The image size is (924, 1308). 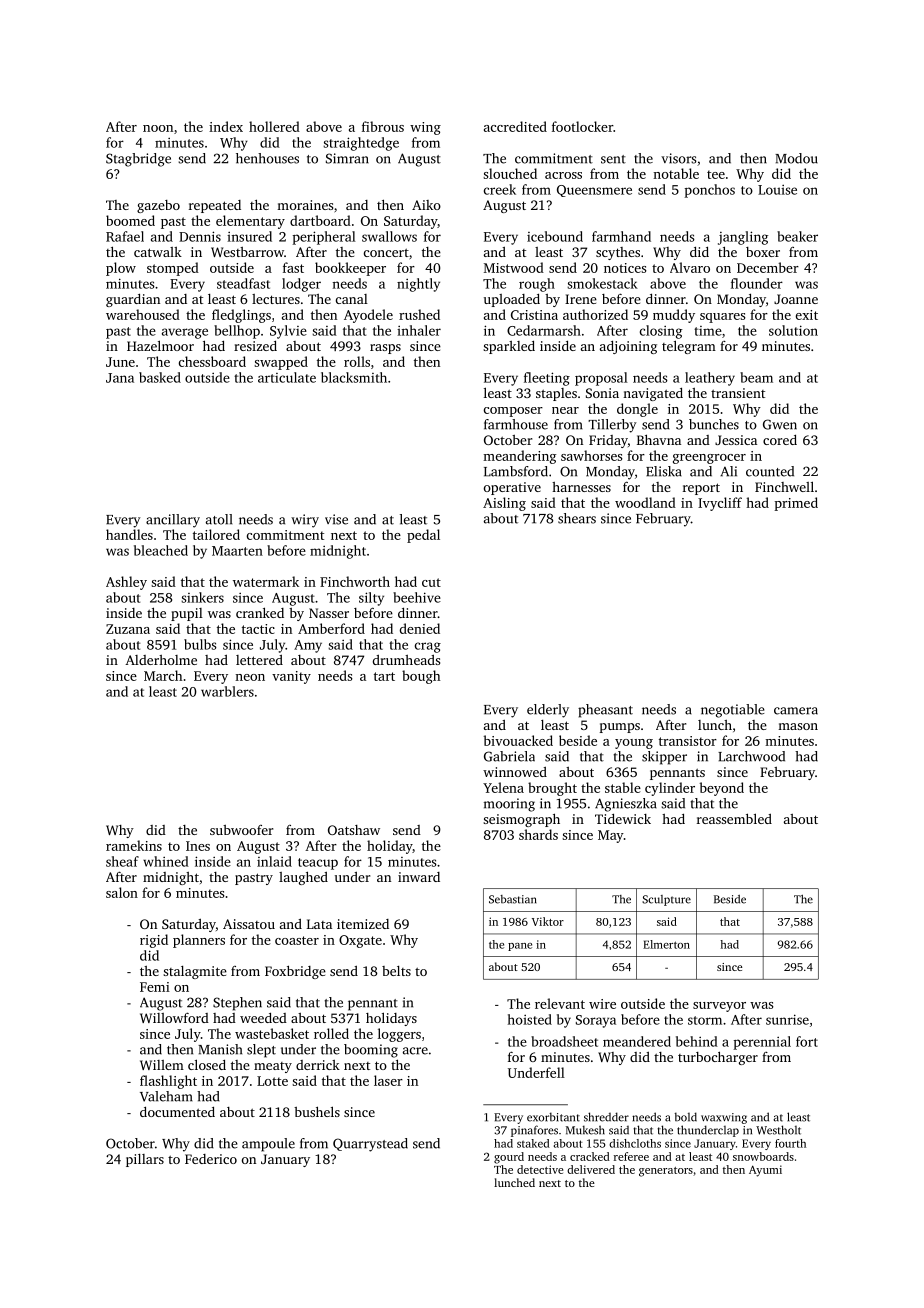 I want to click on belts, so click(x=396, y=971).
